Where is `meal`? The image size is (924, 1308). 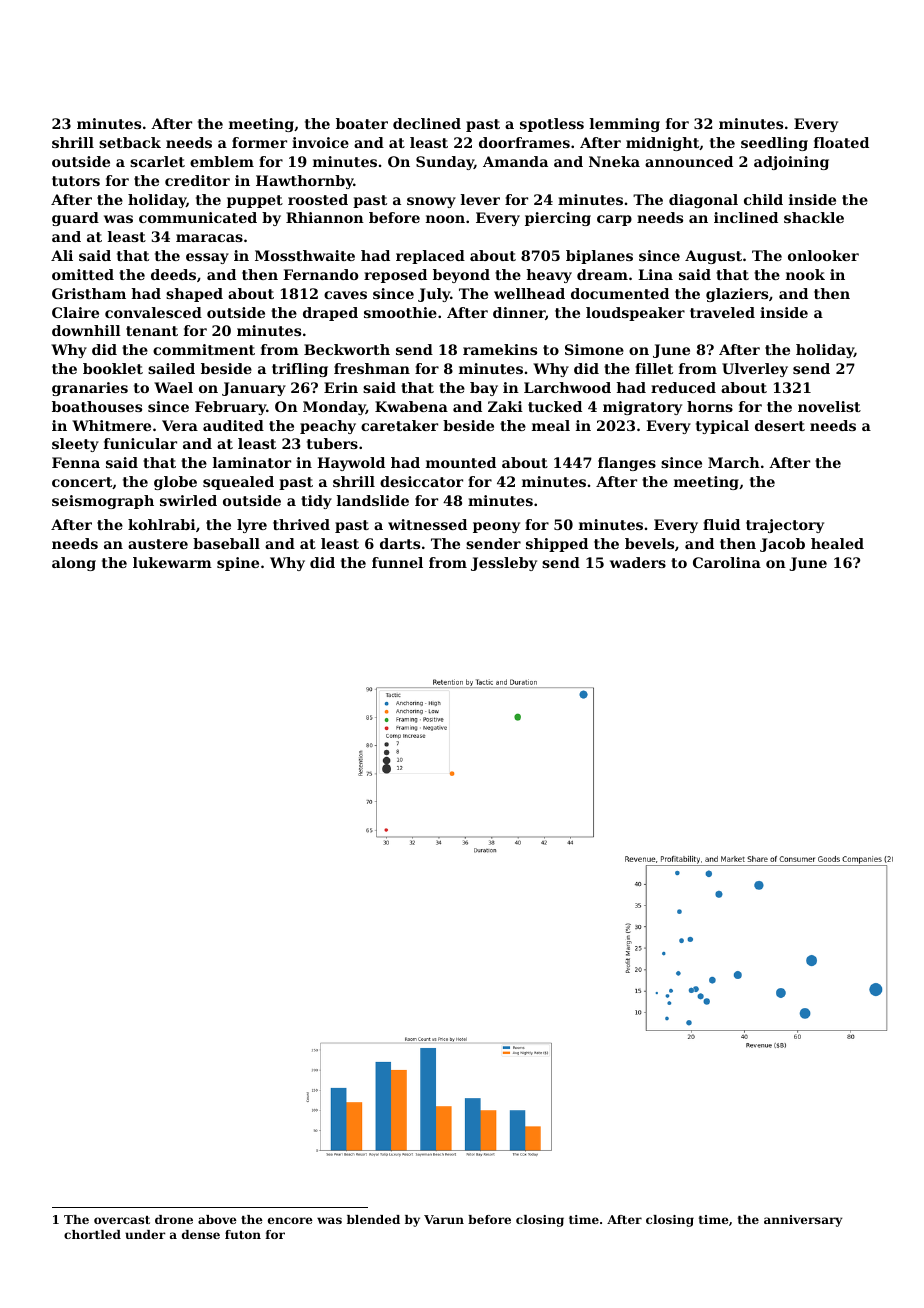
meal is located at coordinates (551, 425).
